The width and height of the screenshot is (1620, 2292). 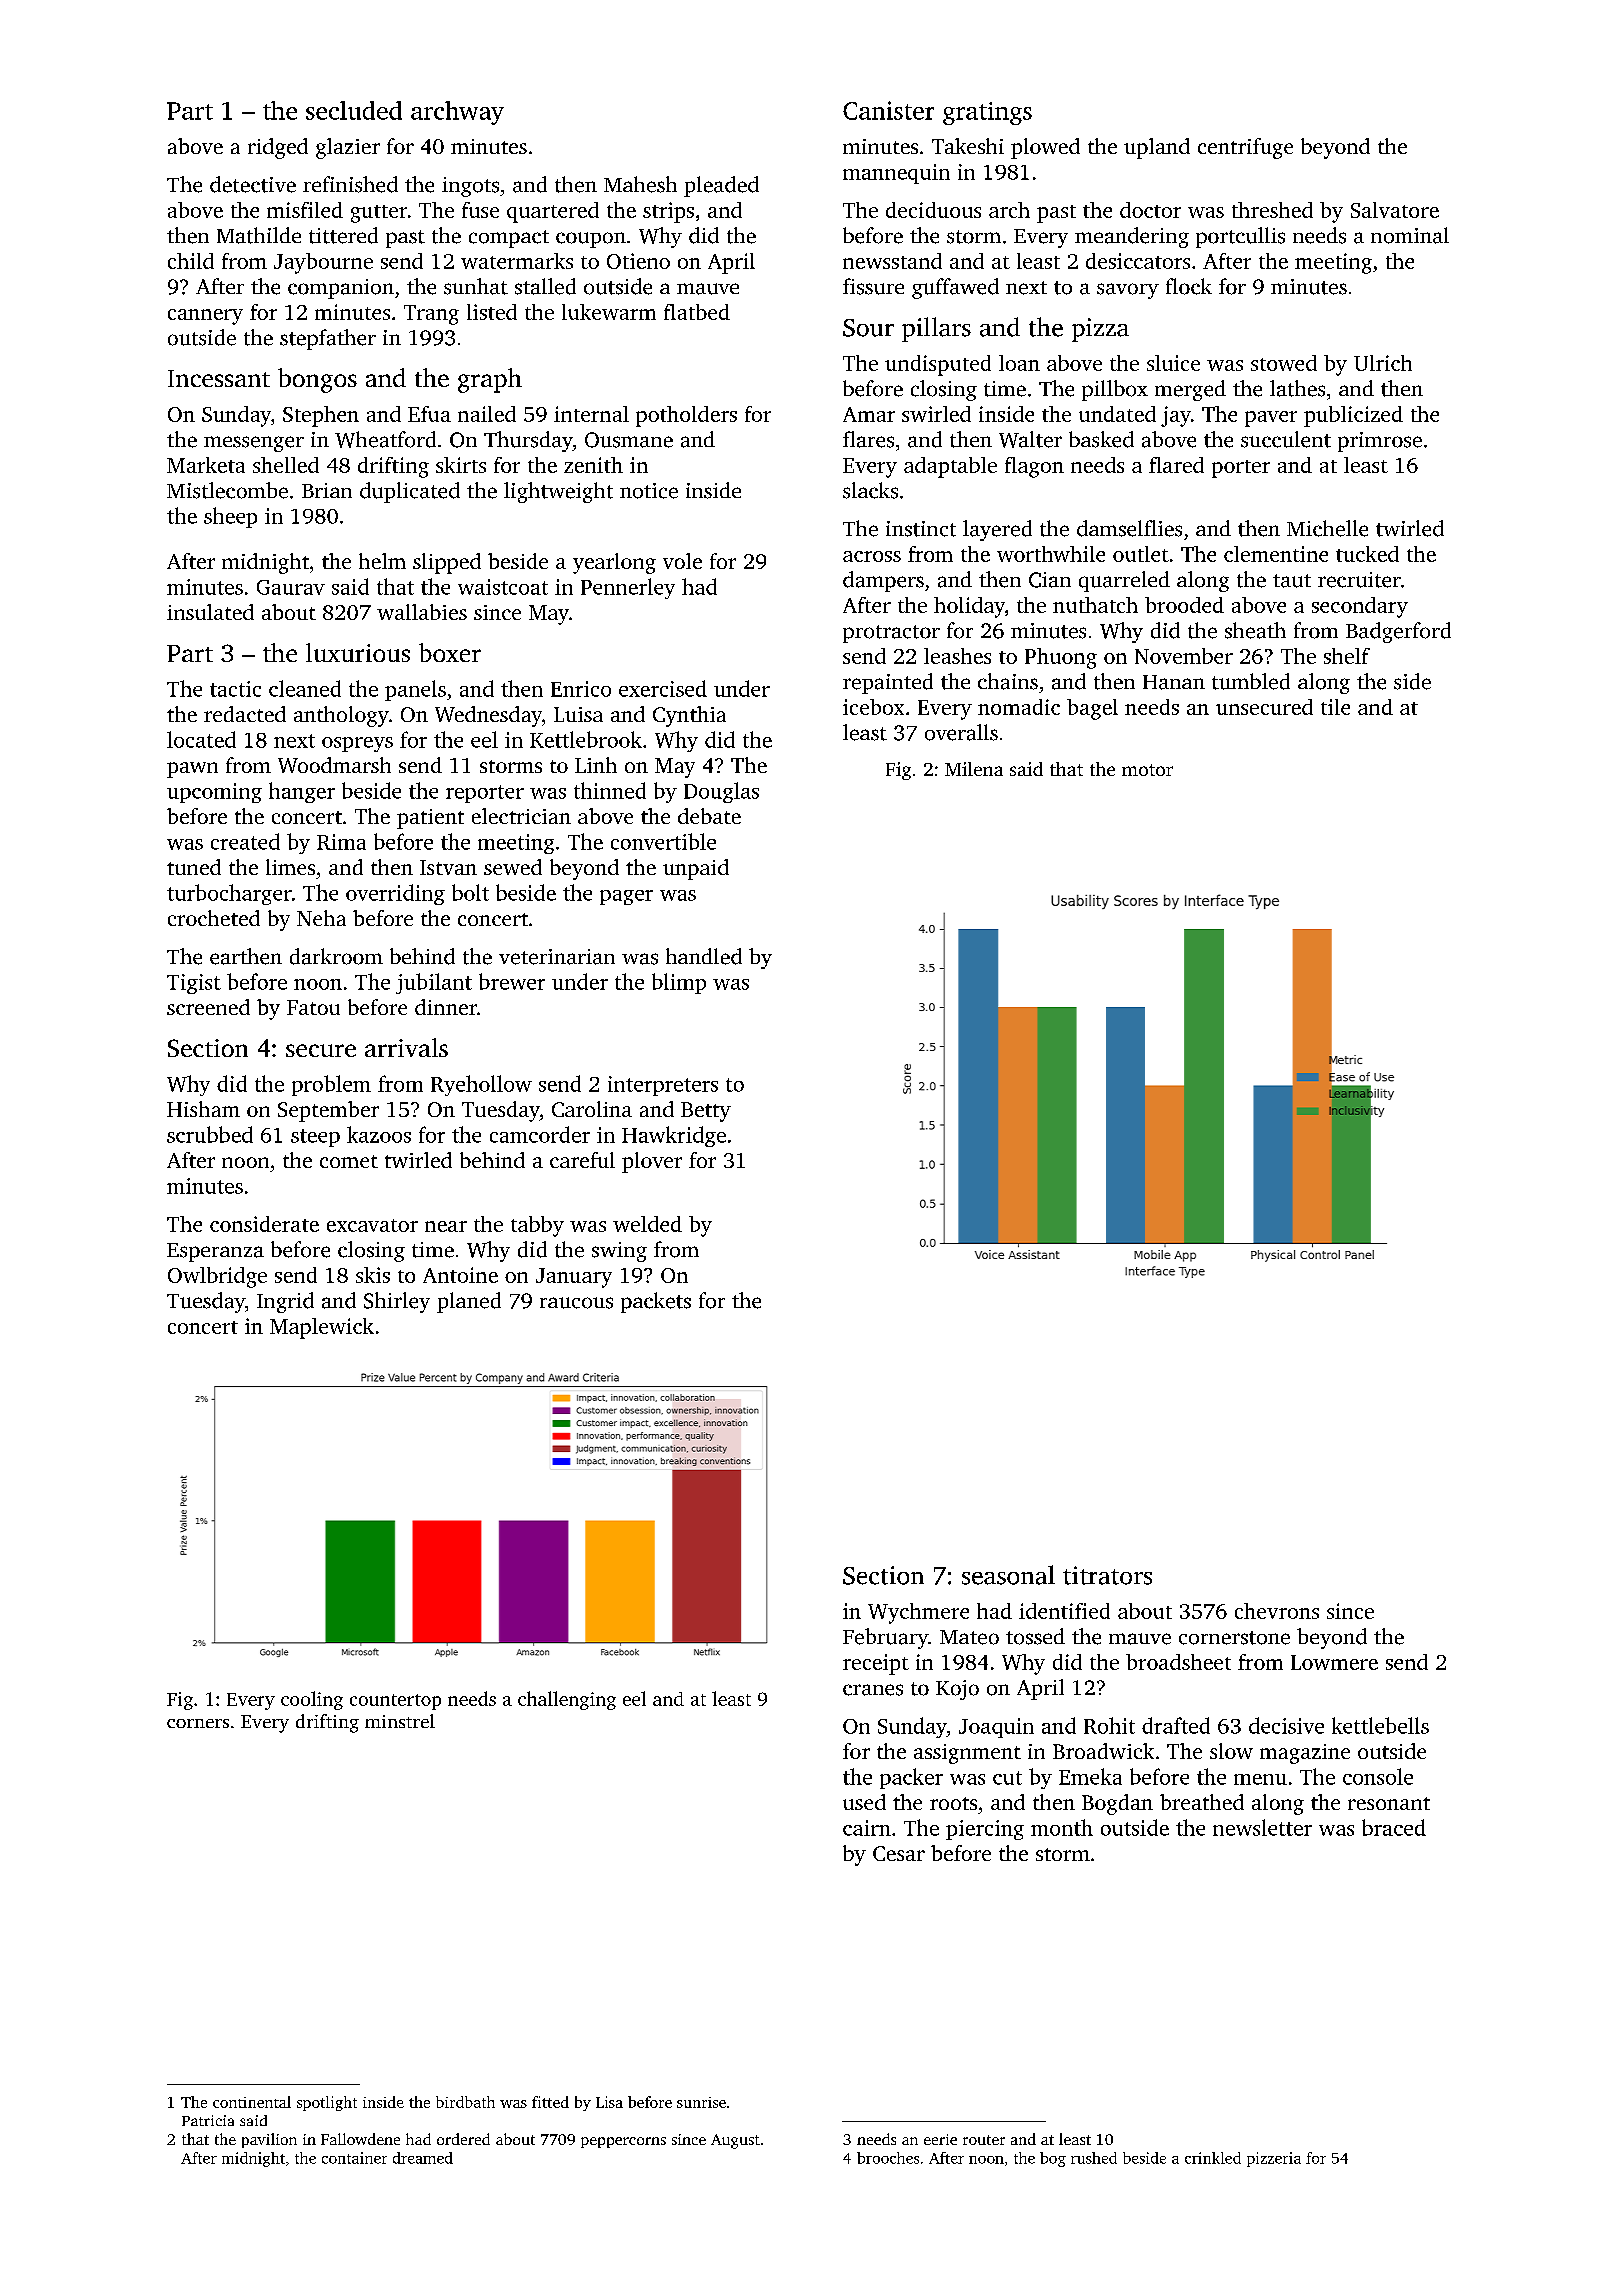 What do you see at coordinates (379, 214) in the screenshot?
I see `gutter` at bounding box center [379, 214].
